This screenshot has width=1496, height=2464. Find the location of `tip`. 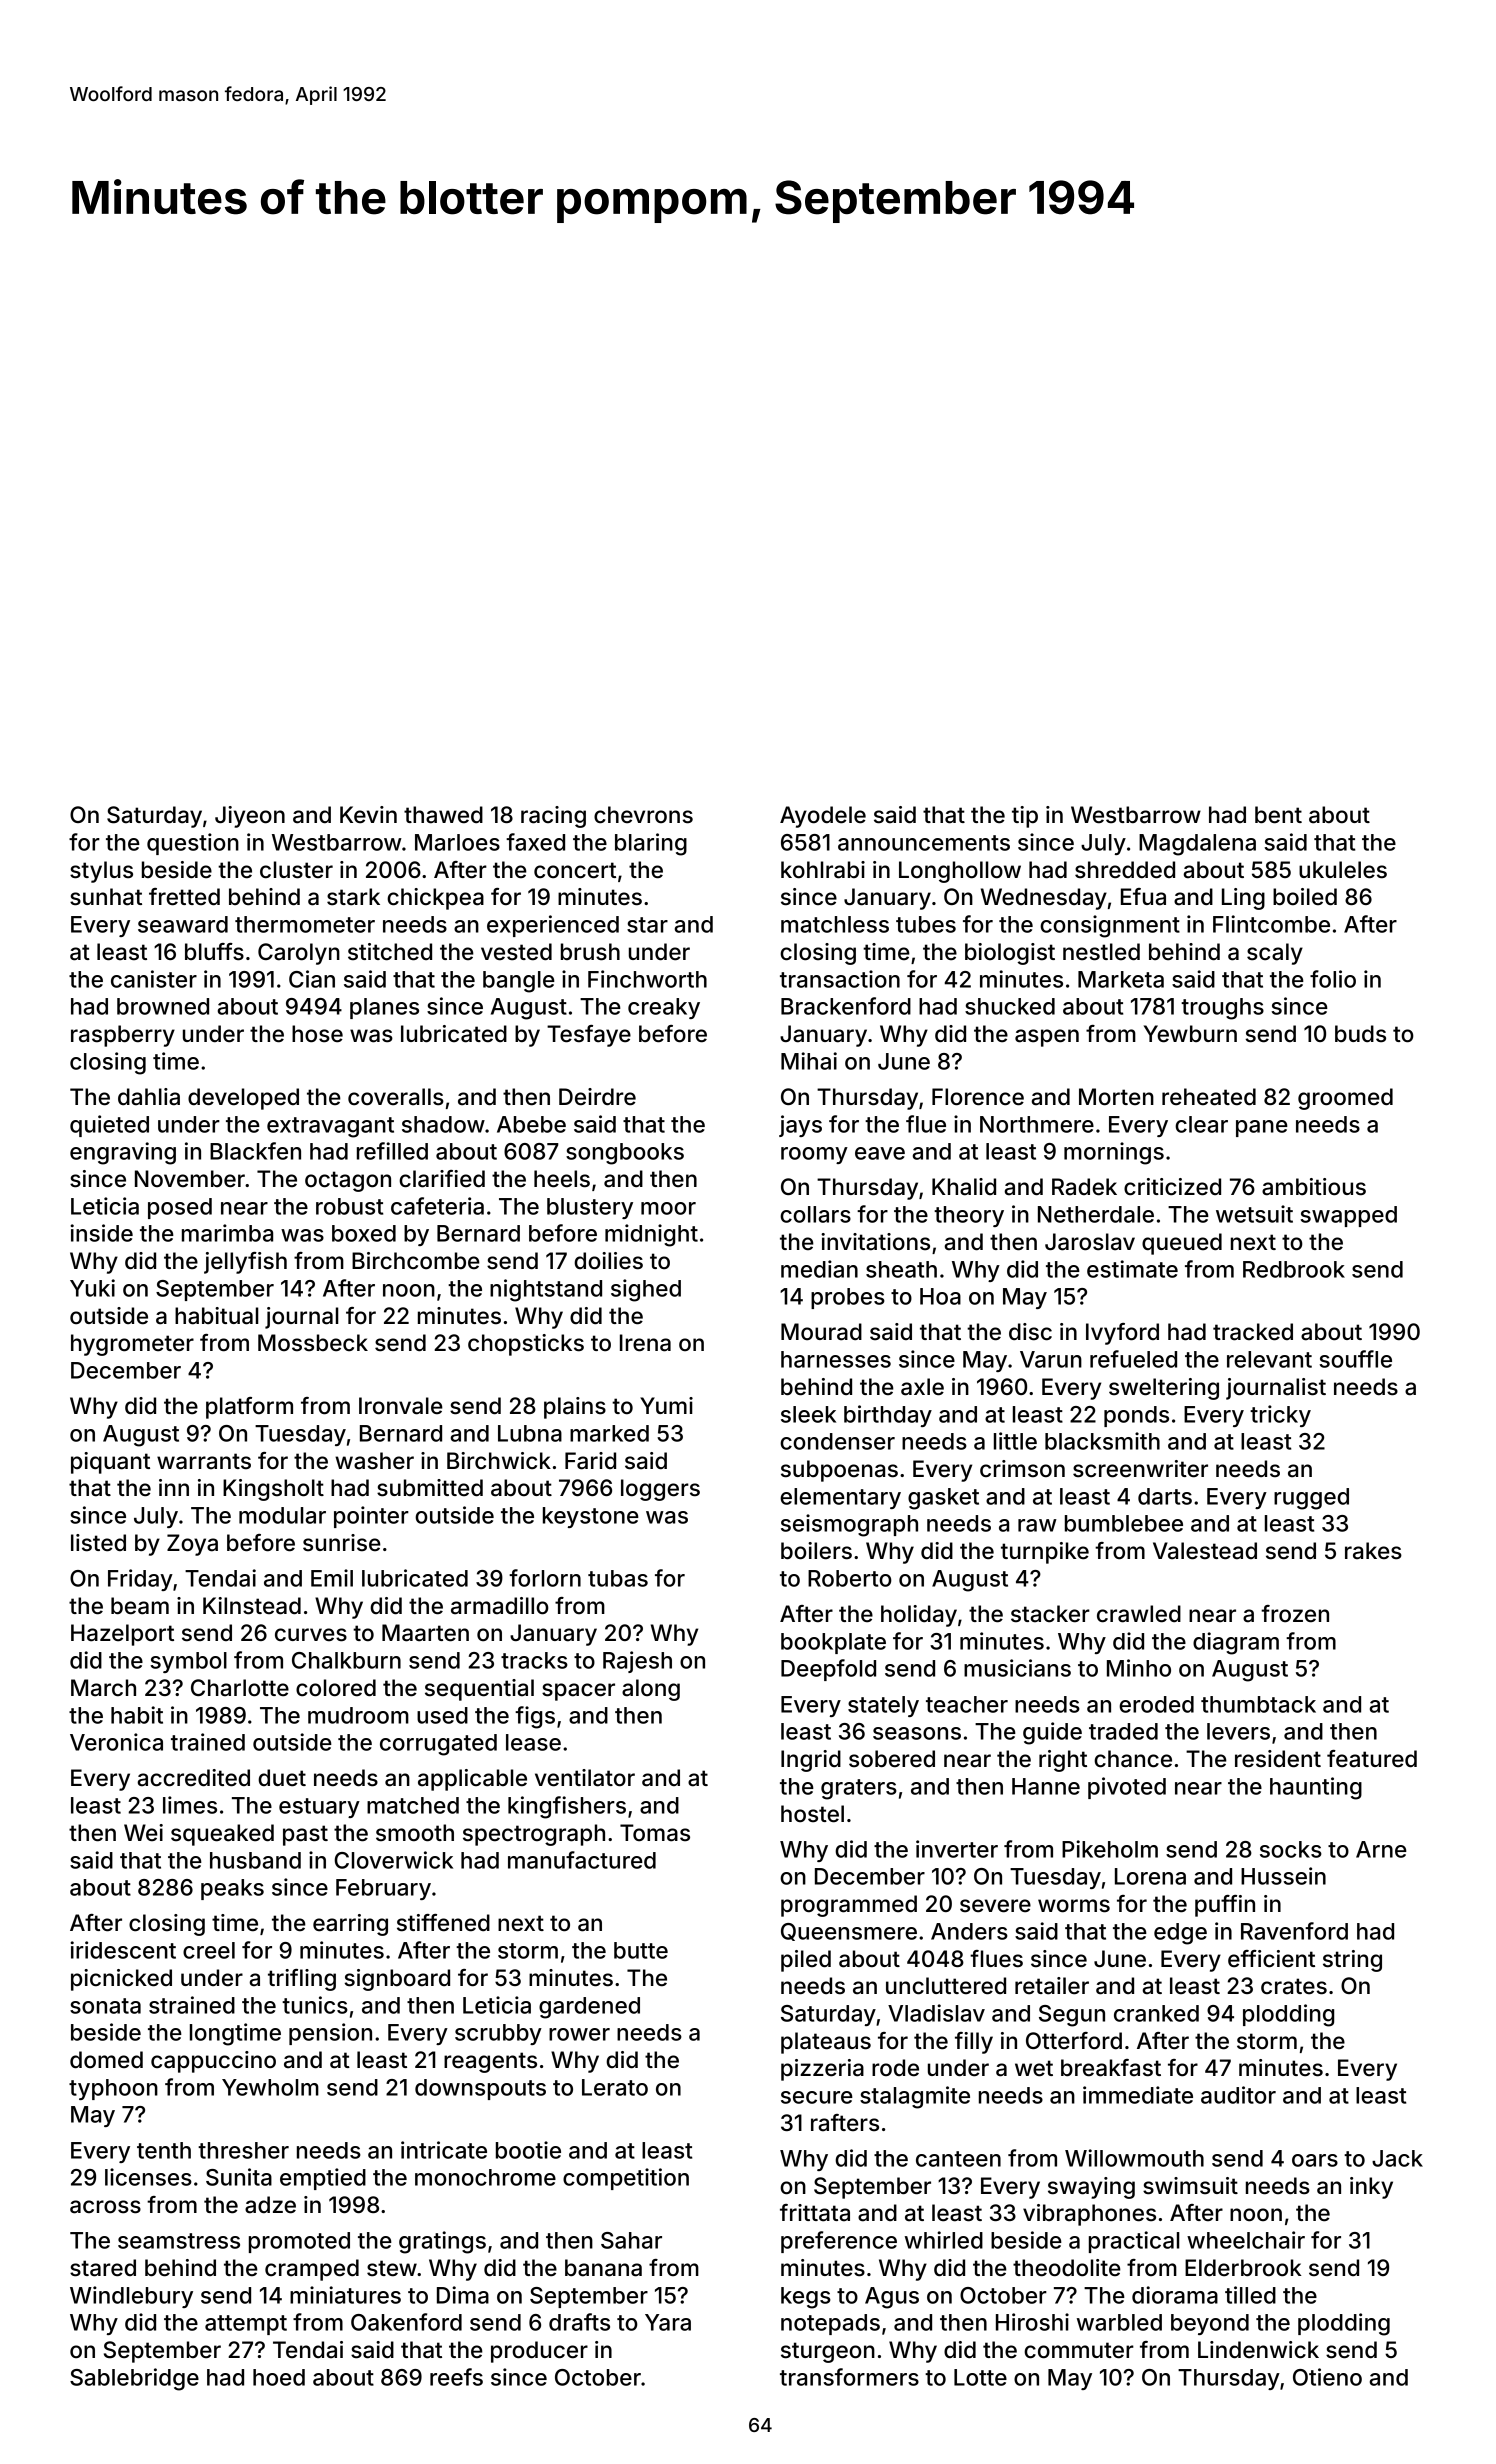

tip is located at coordinates (1025, 817).
